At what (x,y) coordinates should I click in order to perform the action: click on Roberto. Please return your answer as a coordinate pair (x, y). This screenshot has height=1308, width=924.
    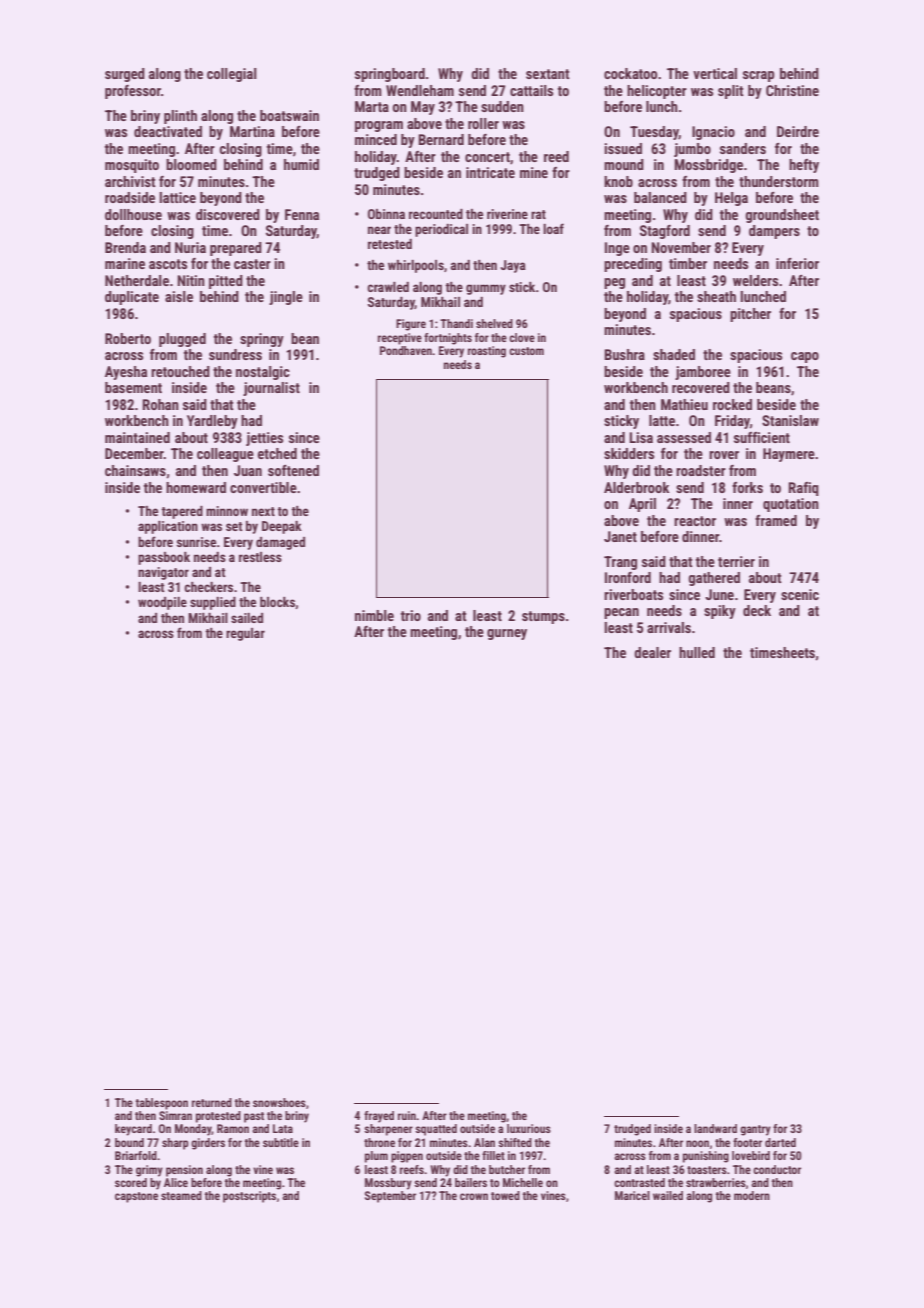
    Looking at the image, I should click on (128, 338).
